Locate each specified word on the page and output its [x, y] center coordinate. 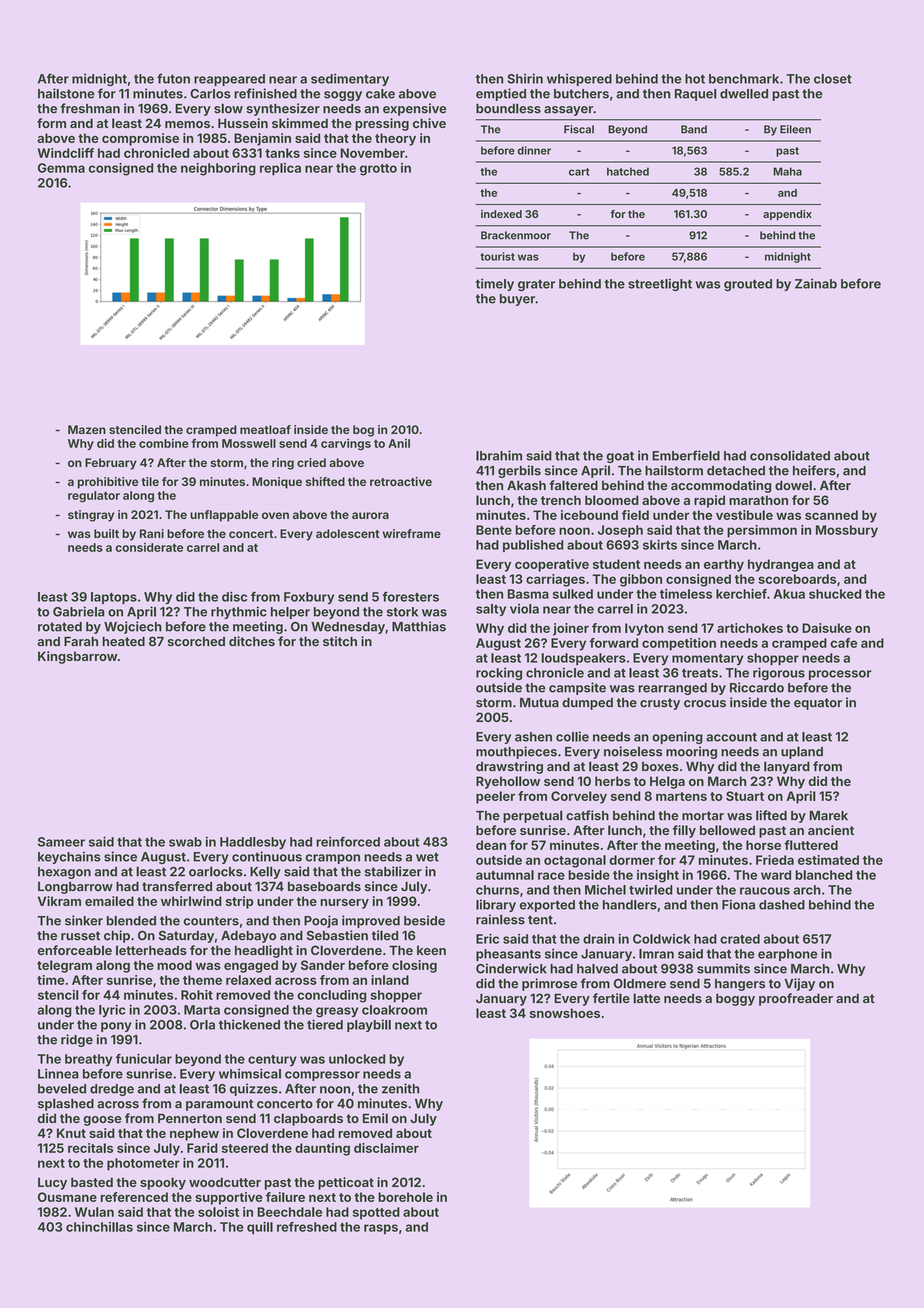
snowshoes [565, 1013]
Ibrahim [499, 455]
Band [694, 129]
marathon [758, 500]
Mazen [87, 429]
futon [173, 78]
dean [491, 845]
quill [260, 1228]
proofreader [796, 999]
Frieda [775, 860]
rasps [381, 1229]
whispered [579, 79]
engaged [251, 966]
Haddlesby [253, 843]
